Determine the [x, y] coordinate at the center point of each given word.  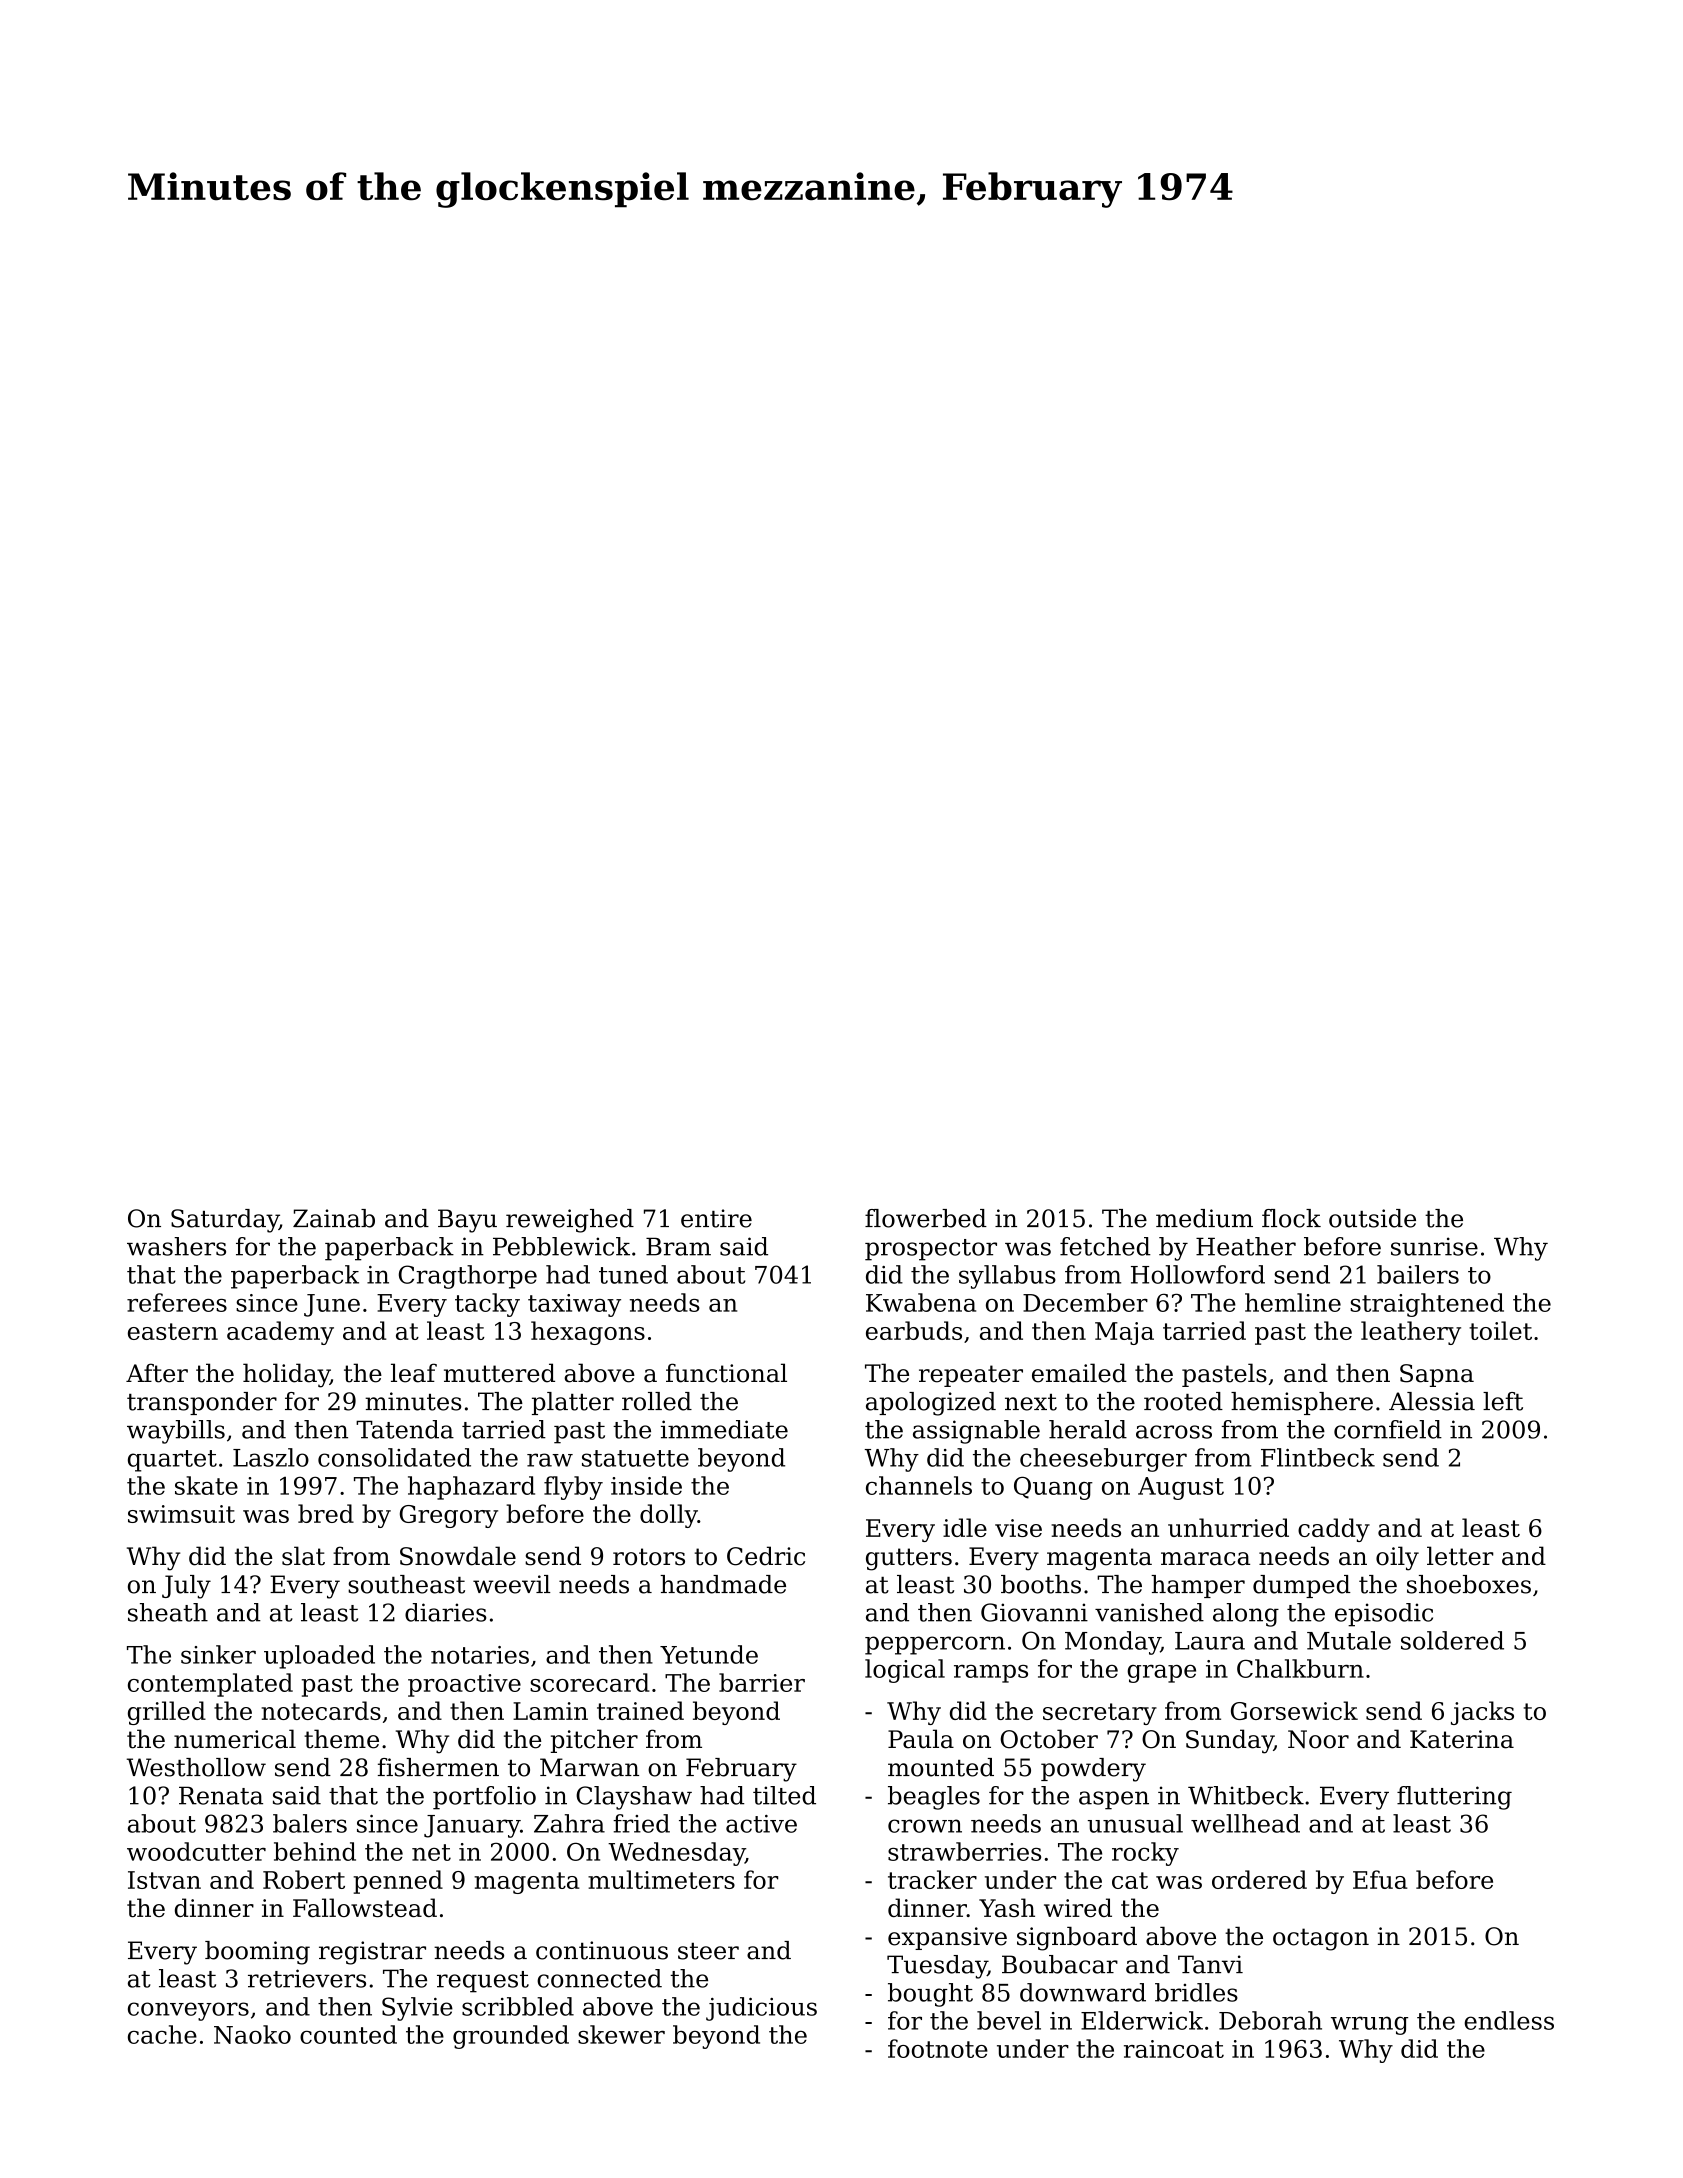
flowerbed [926, 1218]
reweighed [570, 1221]
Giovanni [1034, 1612]
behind [315, 1851]
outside [1372, 1218]
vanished [1149, 1612]
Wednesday [676, 1854]
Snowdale [458, 1556]
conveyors [188, 2011]
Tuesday [937, 1967]
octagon [1321, 1939]
